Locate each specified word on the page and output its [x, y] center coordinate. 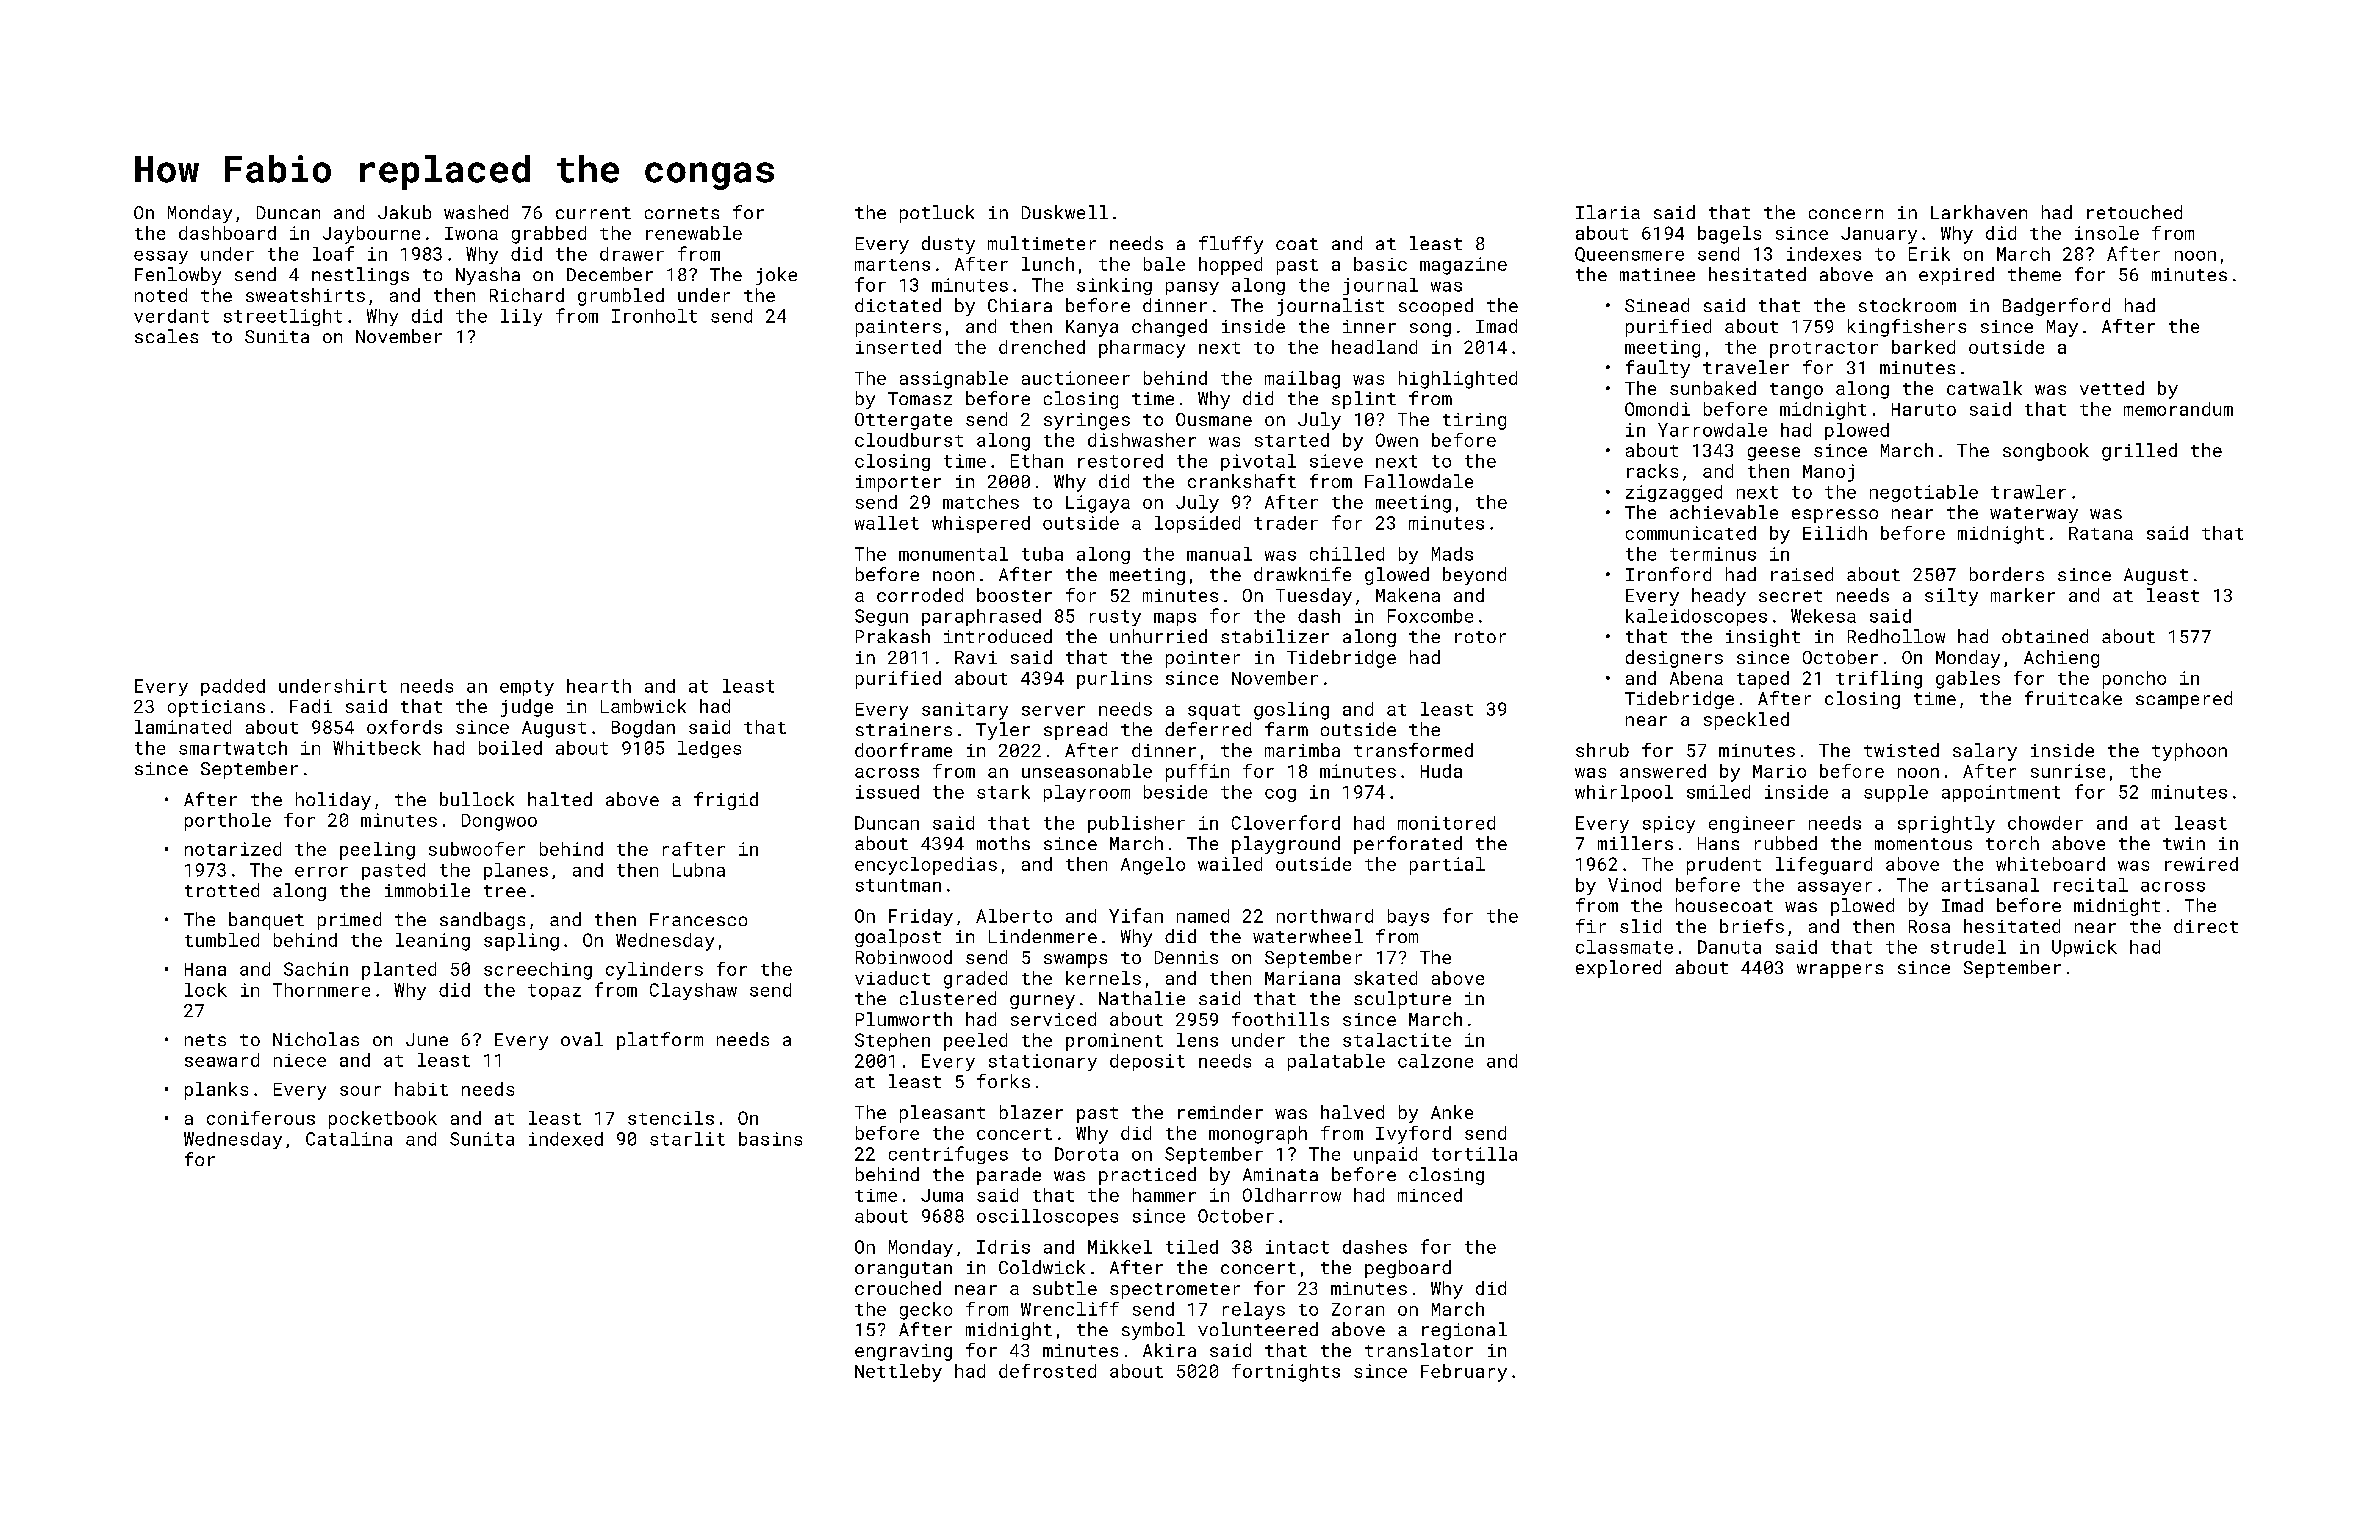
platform [660, 1041]
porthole [228, 822]
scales [166, 336]
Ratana [2101, 533]
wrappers [1840, 971]
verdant [171, 316]
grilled [2139, 452]
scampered [2184, 700]
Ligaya [1098, 504]
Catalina [349, 1139]
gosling [1291, 711]
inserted [898, 347]
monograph [1258, 1135]
